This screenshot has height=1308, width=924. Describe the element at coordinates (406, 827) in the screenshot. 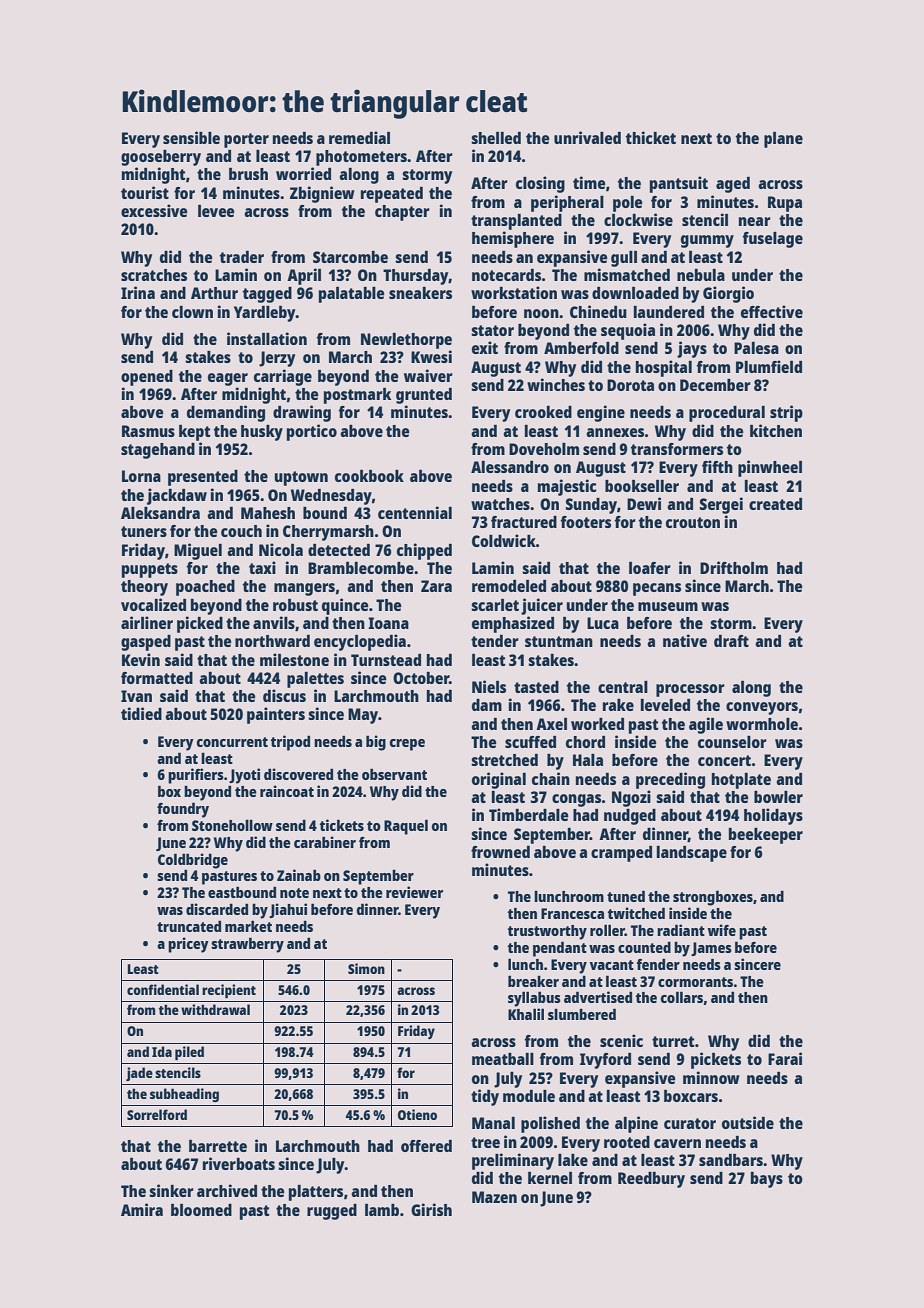

I see `Raquel` at that location.
